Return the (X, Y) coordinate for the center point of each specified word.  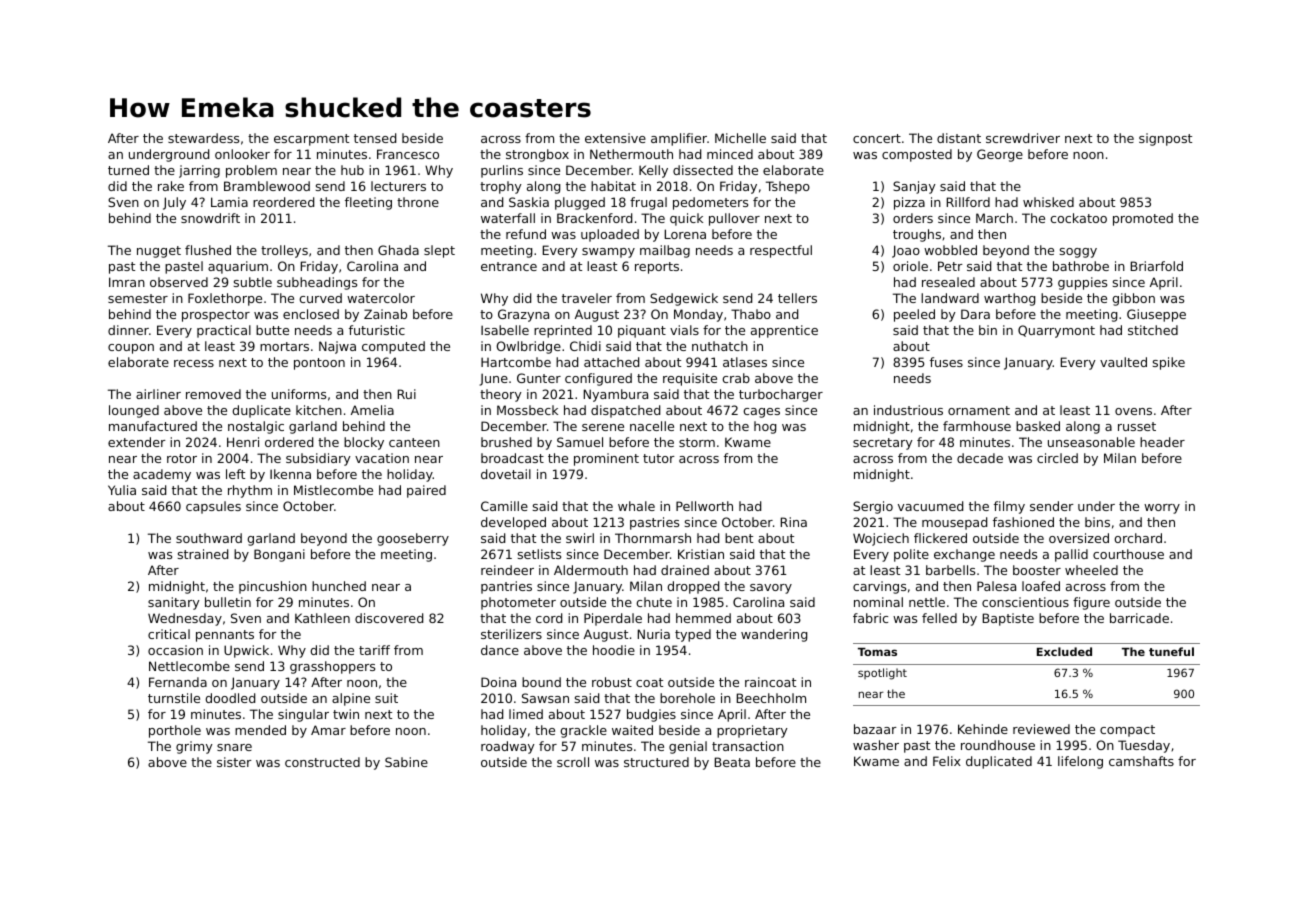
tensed (375, 138)
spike (1169, 363)
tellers (797, 298)
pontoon (319, 364)
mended (260, 730)
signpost (1165, 139)
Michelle (740, 138)
